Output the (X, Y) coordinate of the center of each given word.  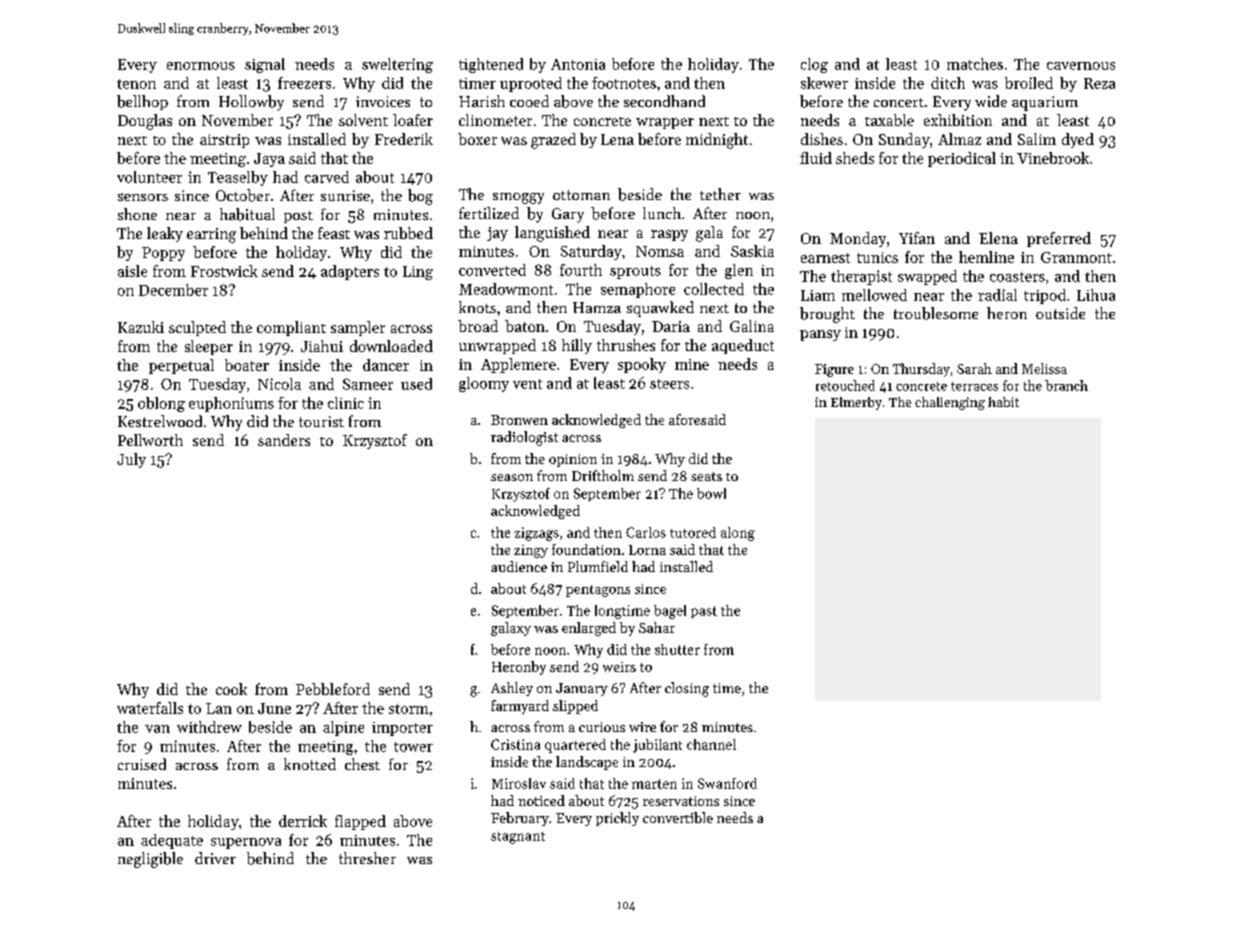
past (704, 612)
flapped (360, 822)
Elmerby (856, 403)
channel (711, 744)
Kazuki (141, 327)
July (131, 460)
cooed (529, 101)
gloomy (484, 384)
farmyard (520, 707)
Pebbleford (333, 689)
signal (265, 65)
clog (814, 65)
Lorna (647, 550)
